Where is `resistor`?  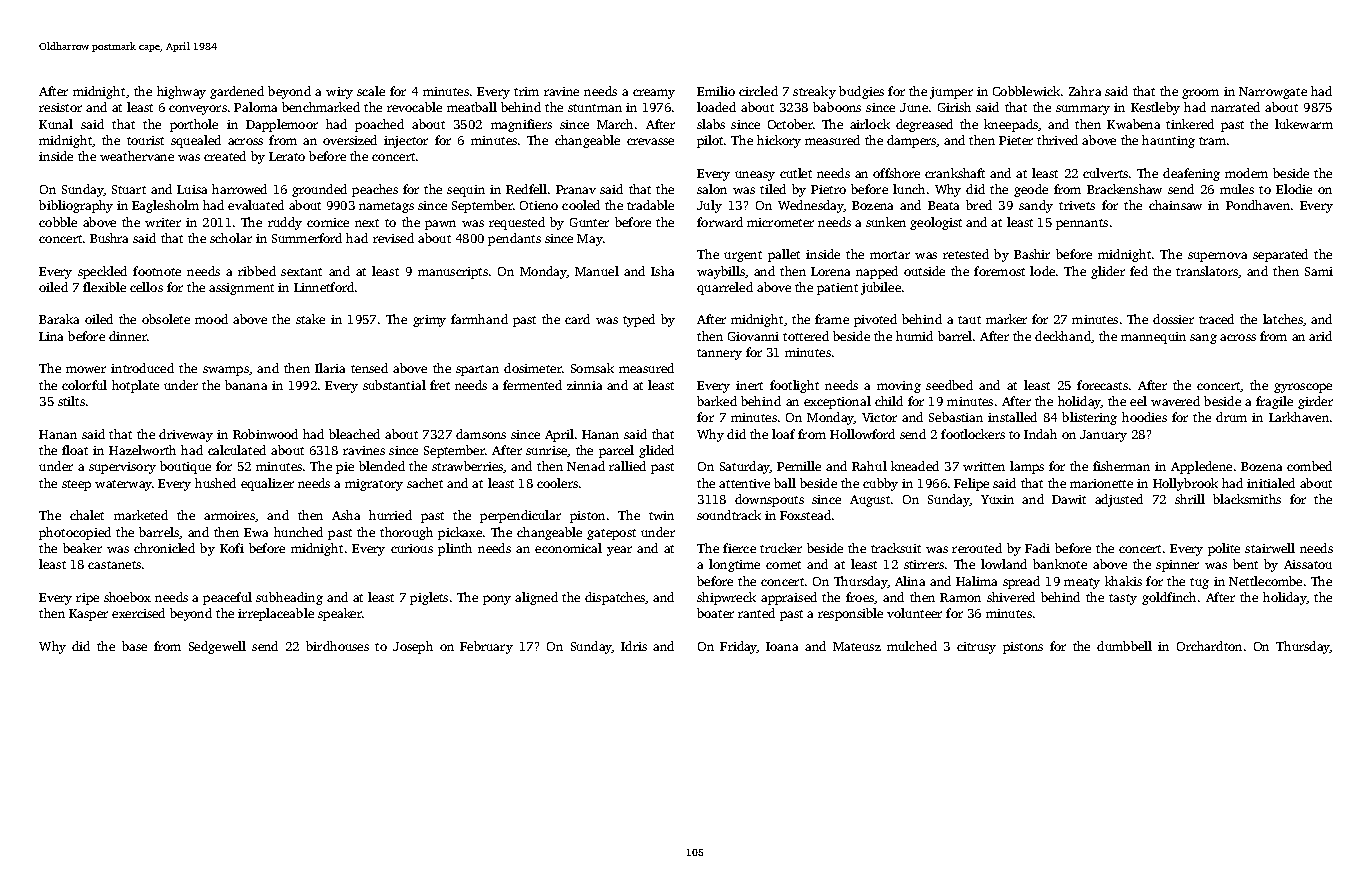
resistor is located at coordinates (60, 107).
